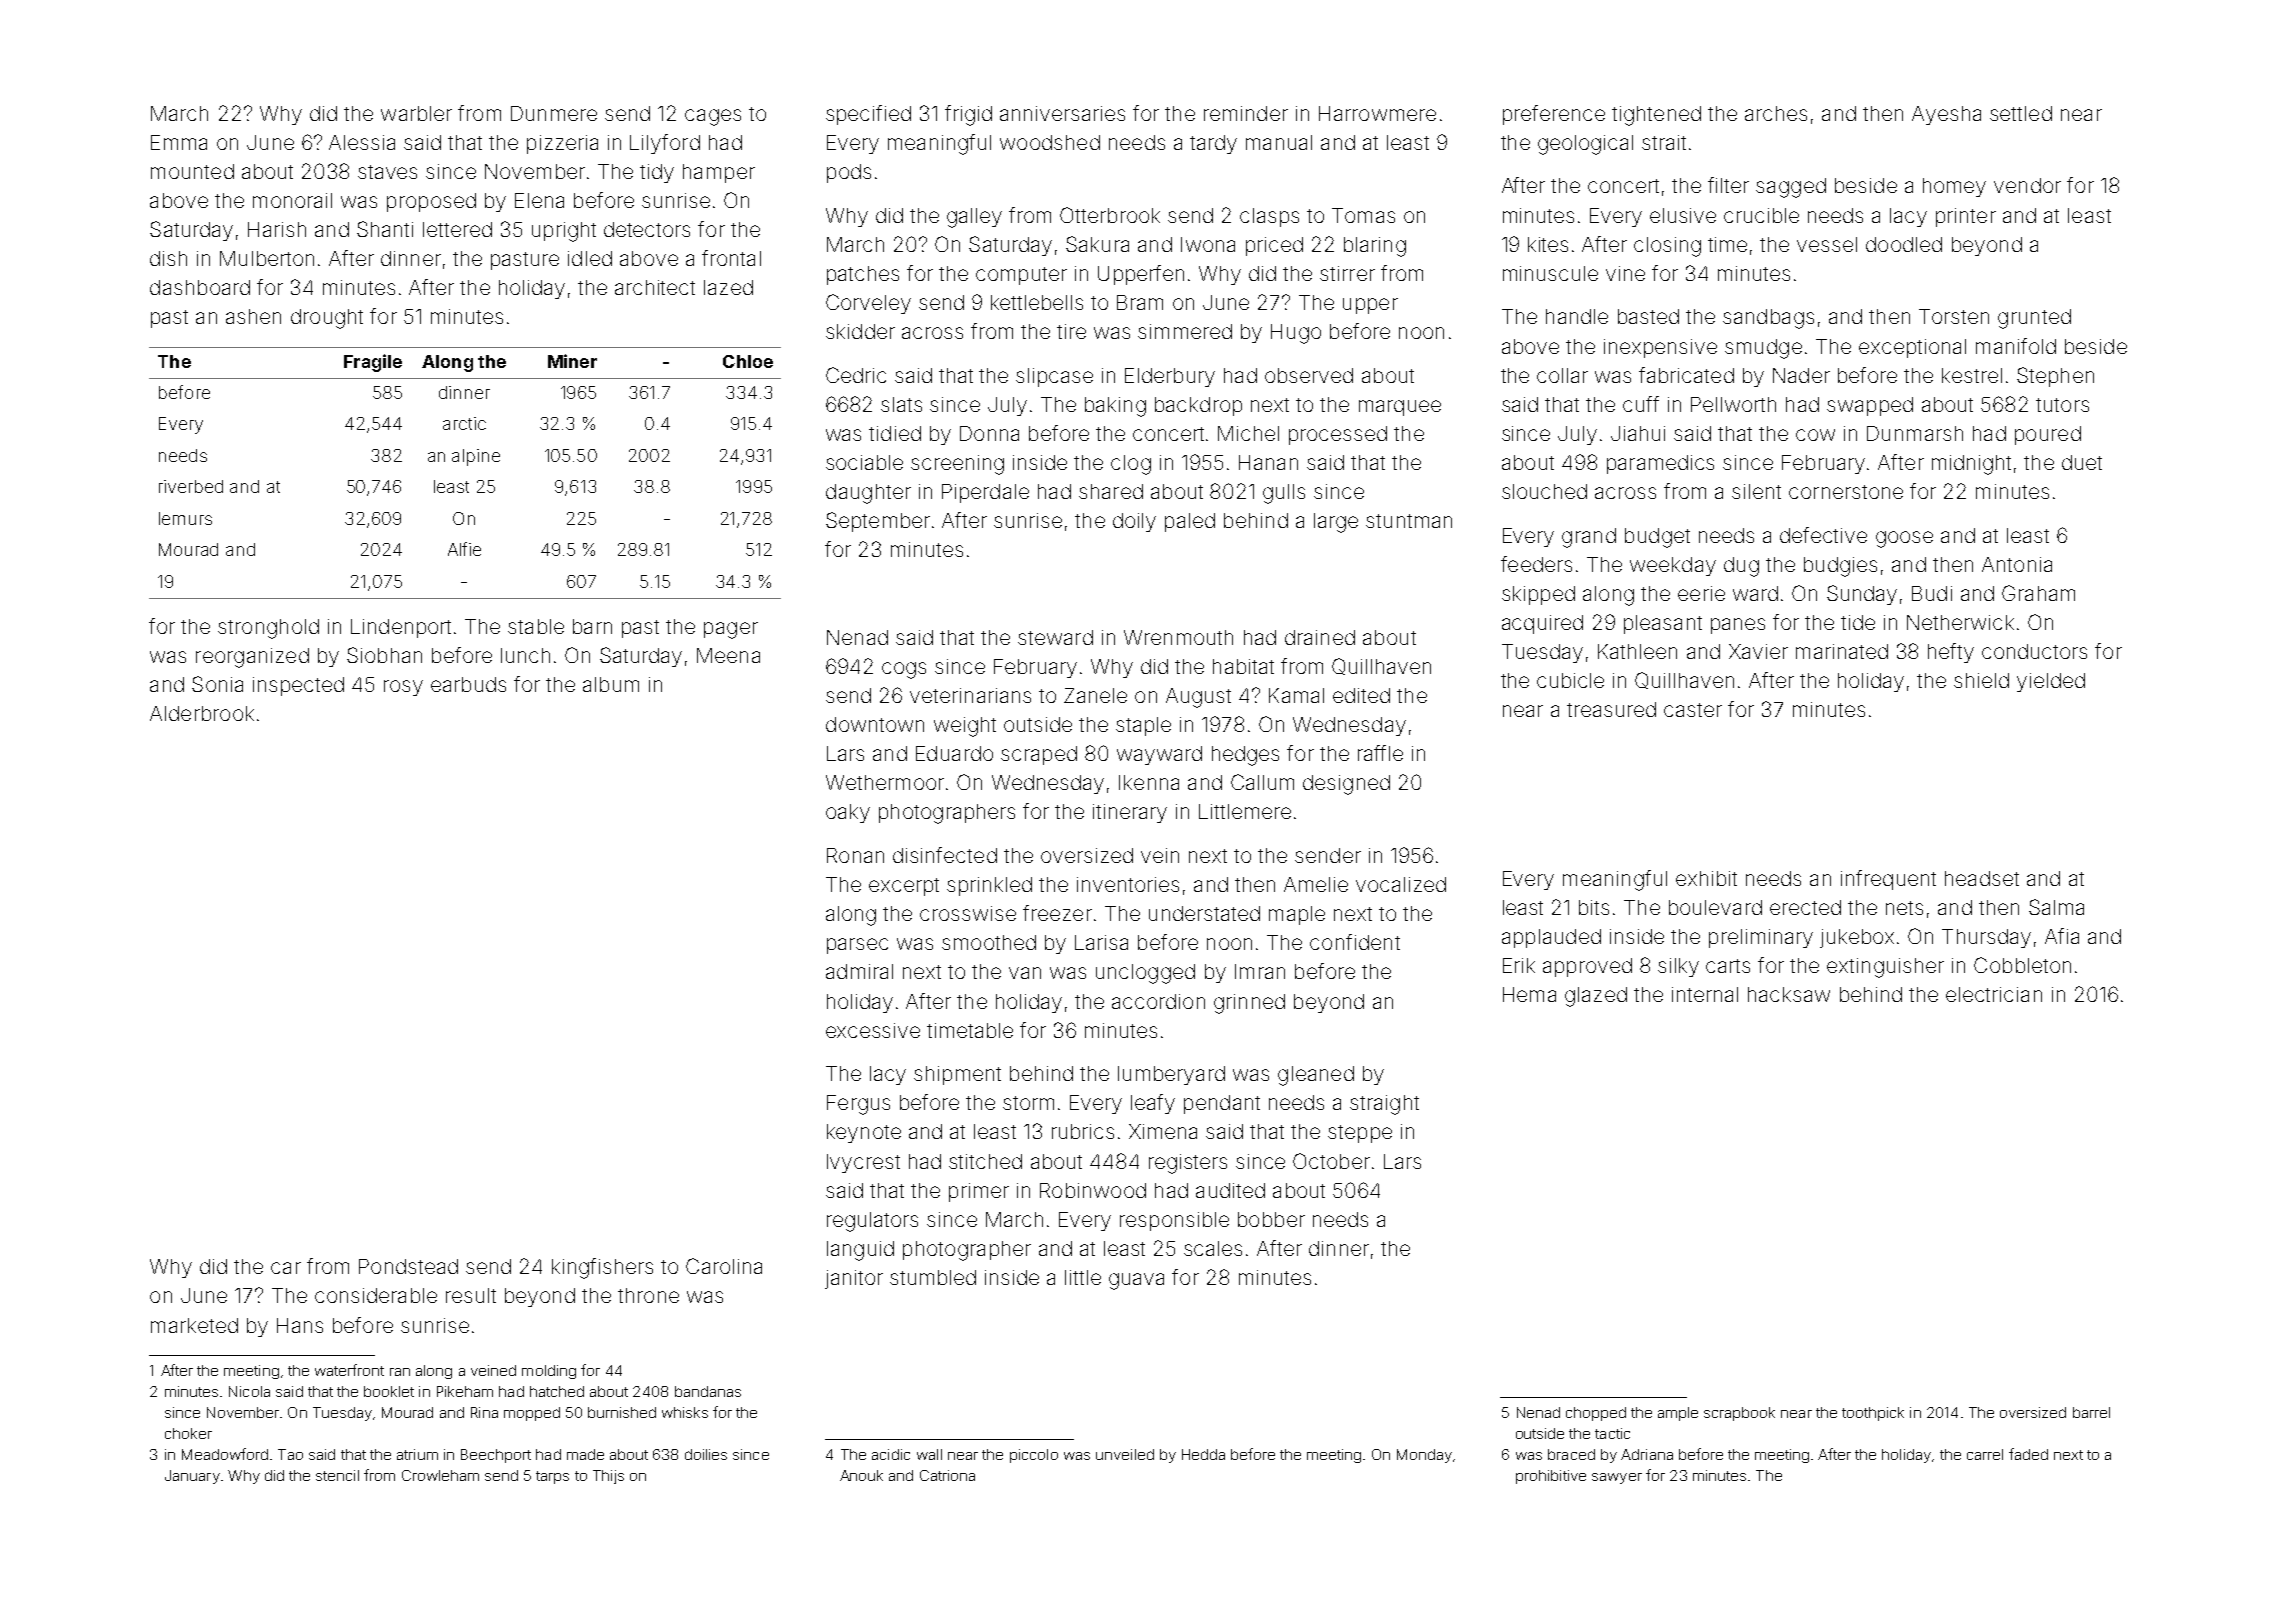  I want to click on inventories, so click(1128, 884).
